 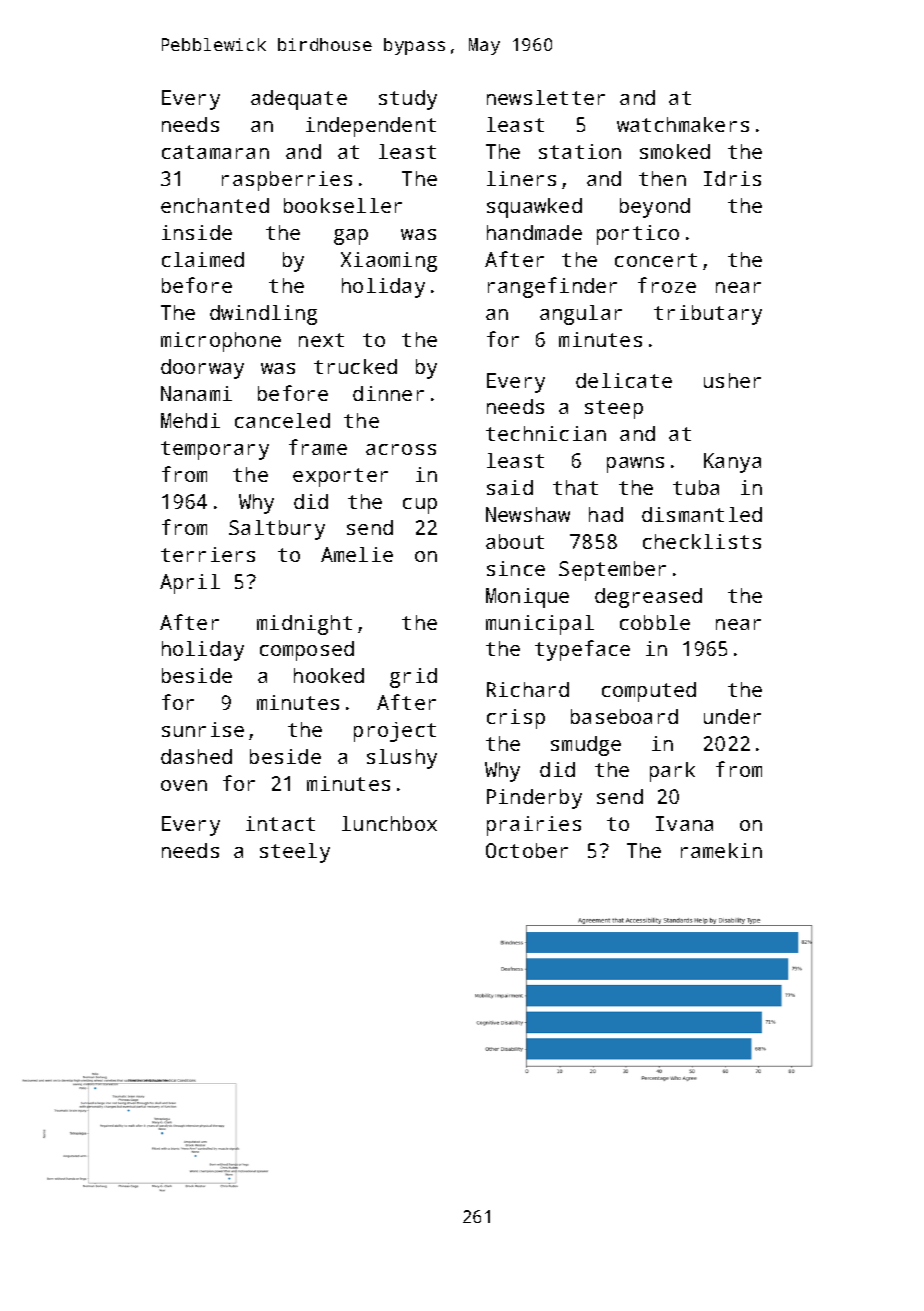 What do you see at coordinates (656, 260) in the page?
I see `concert` at bounding box center [656, 260].
